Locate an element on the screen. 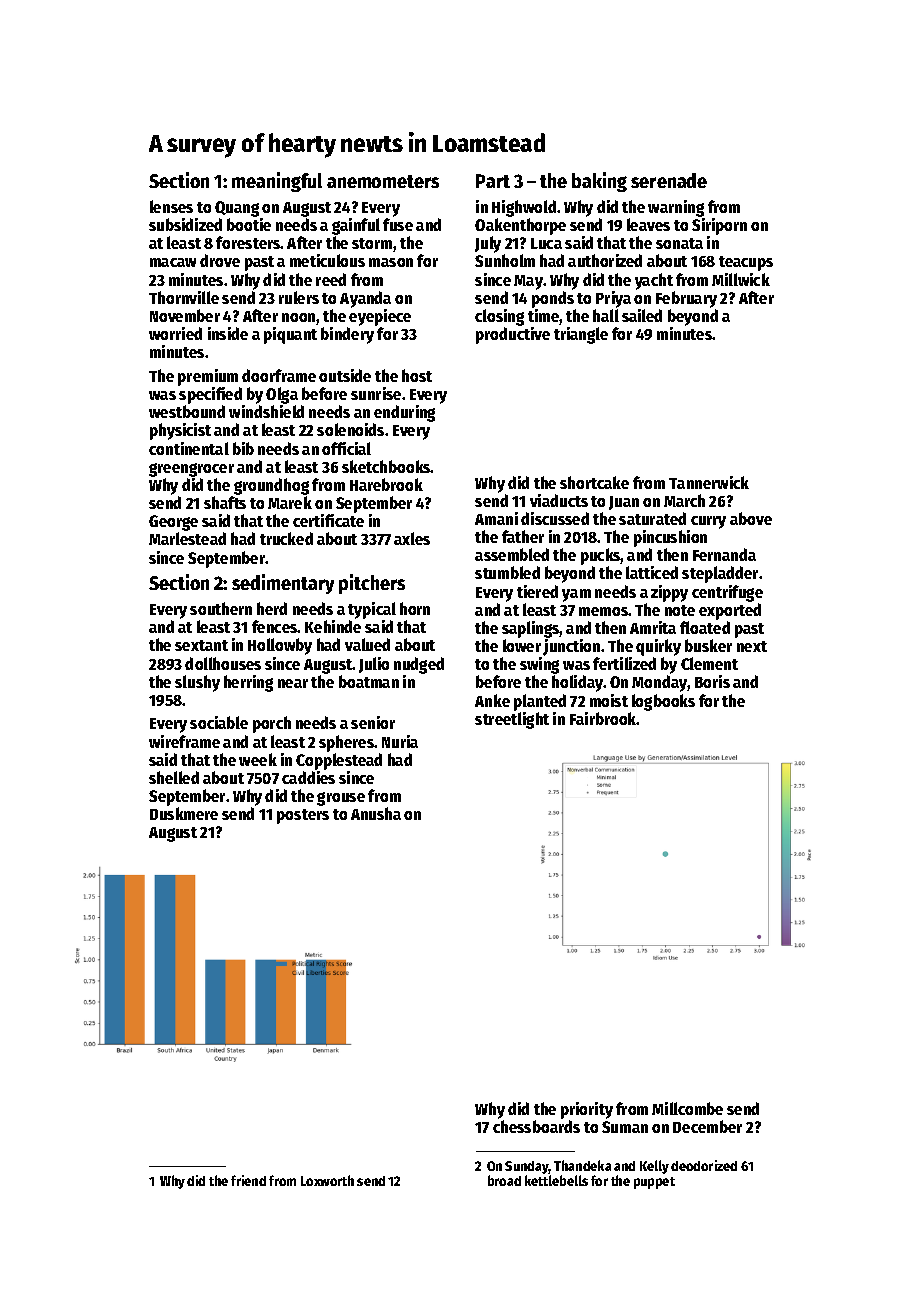  Duskmere is located at coordinates (184, 813).
